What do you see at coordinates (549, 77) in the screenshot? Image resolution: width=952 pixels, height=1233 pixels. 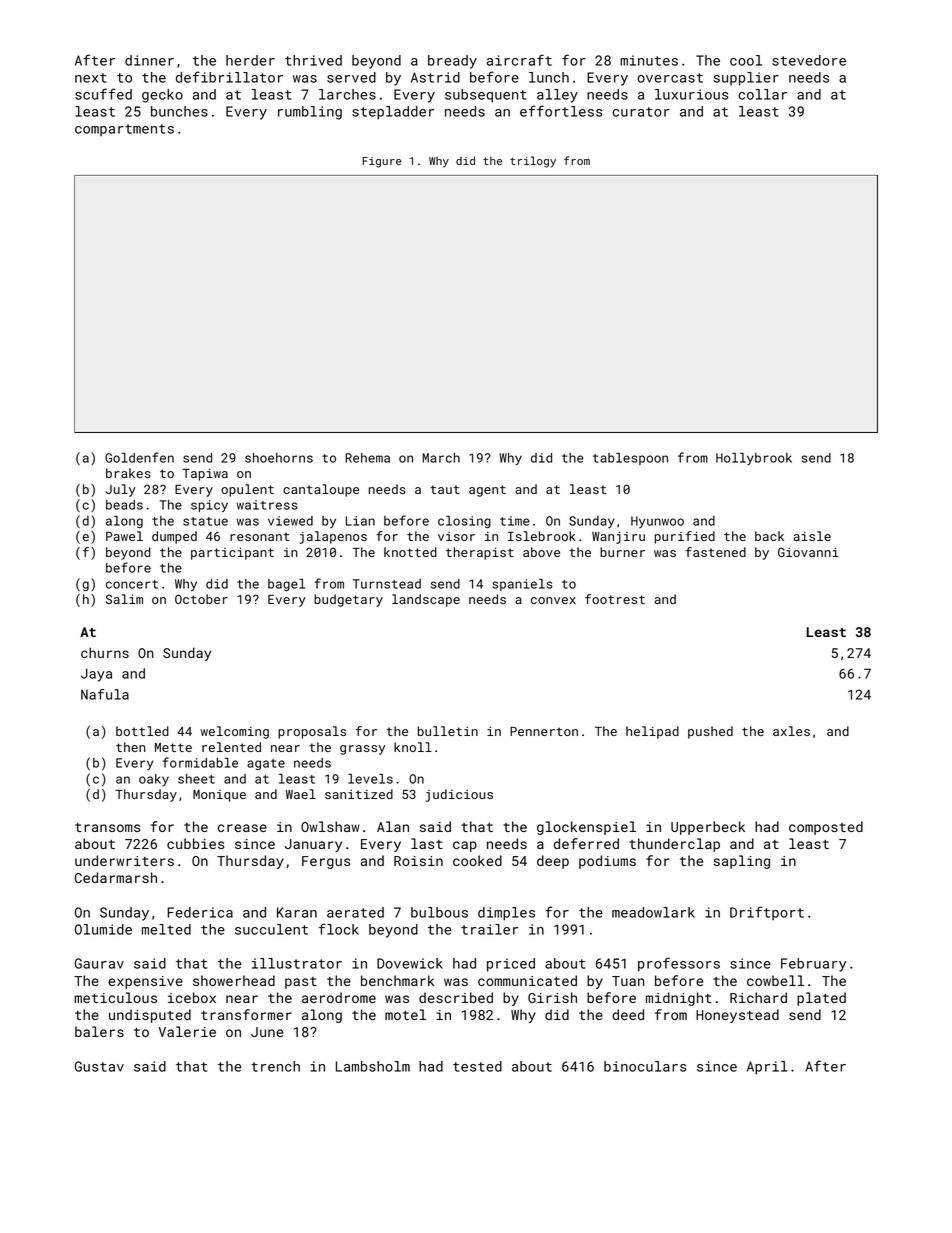 I see `lunch` at bounding box center [549, 77].
